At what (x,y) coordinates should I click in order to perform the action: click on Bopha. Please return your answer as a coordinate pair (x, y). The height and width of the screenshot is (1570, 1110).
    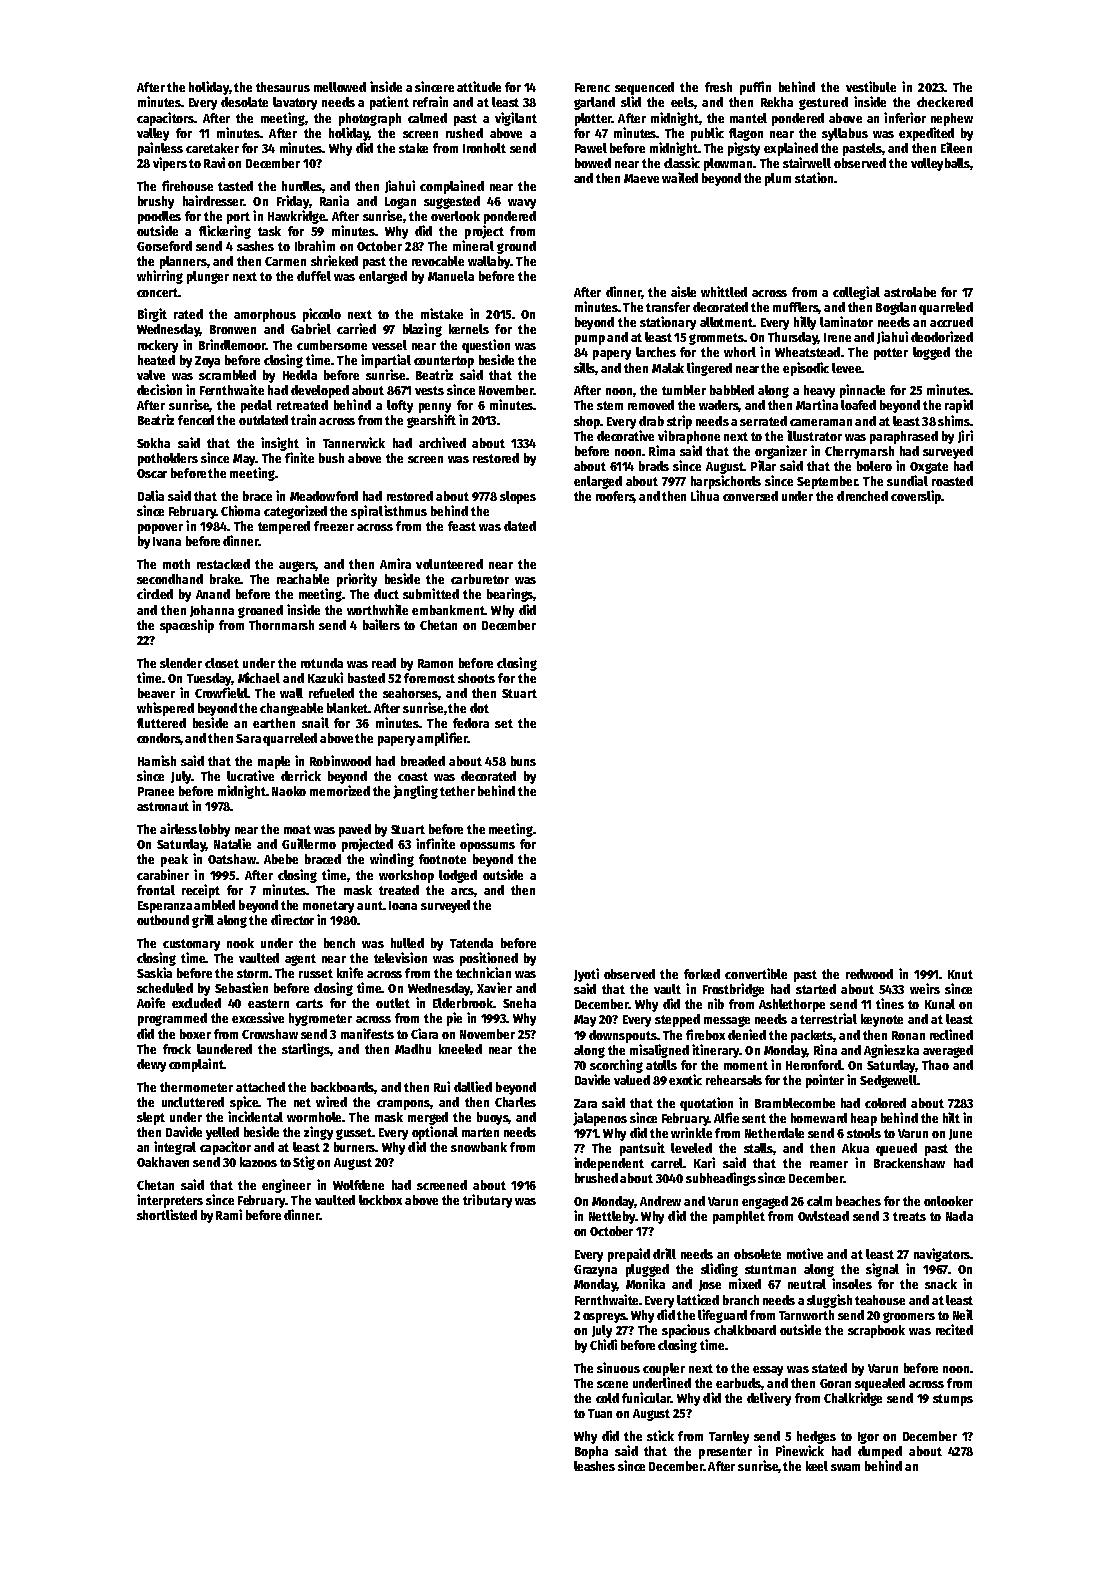
    Looking at the image, I should click on (591, 1452).
